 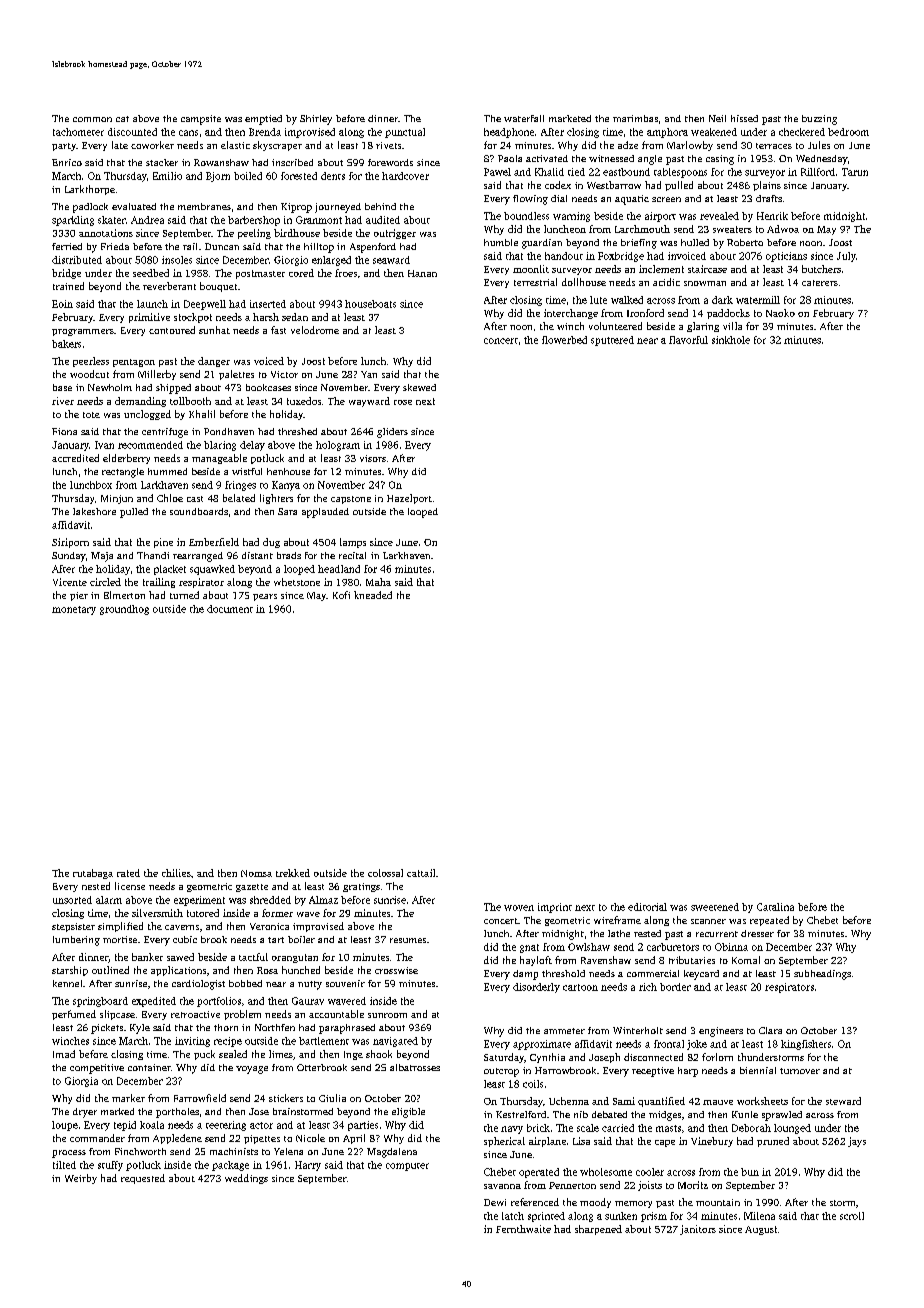 I want to click on Maha, so click(x=378, y=582).
